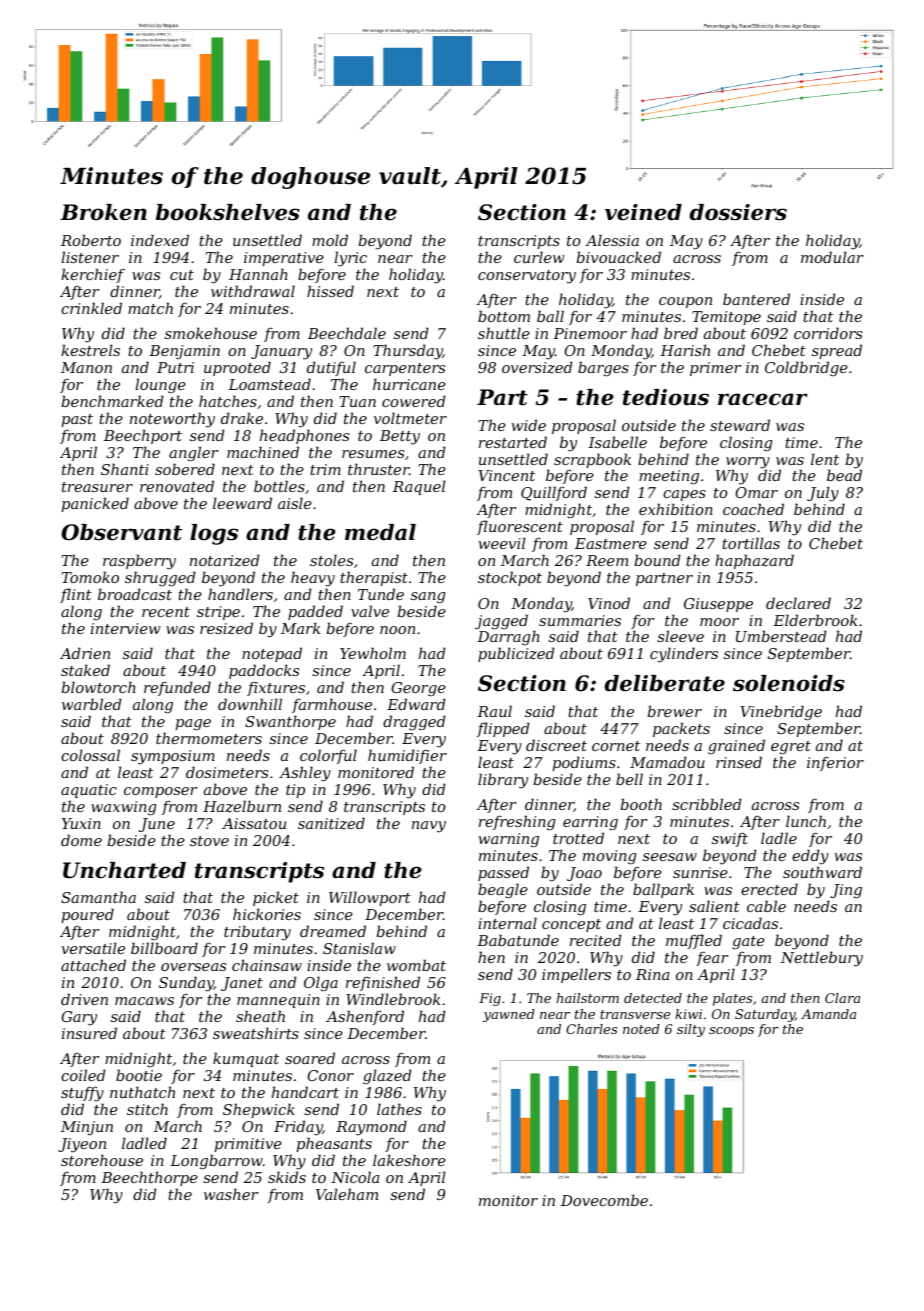  Describe the element at coordinates (378, 469) in the screenshot. I see `thruster` at that location.
